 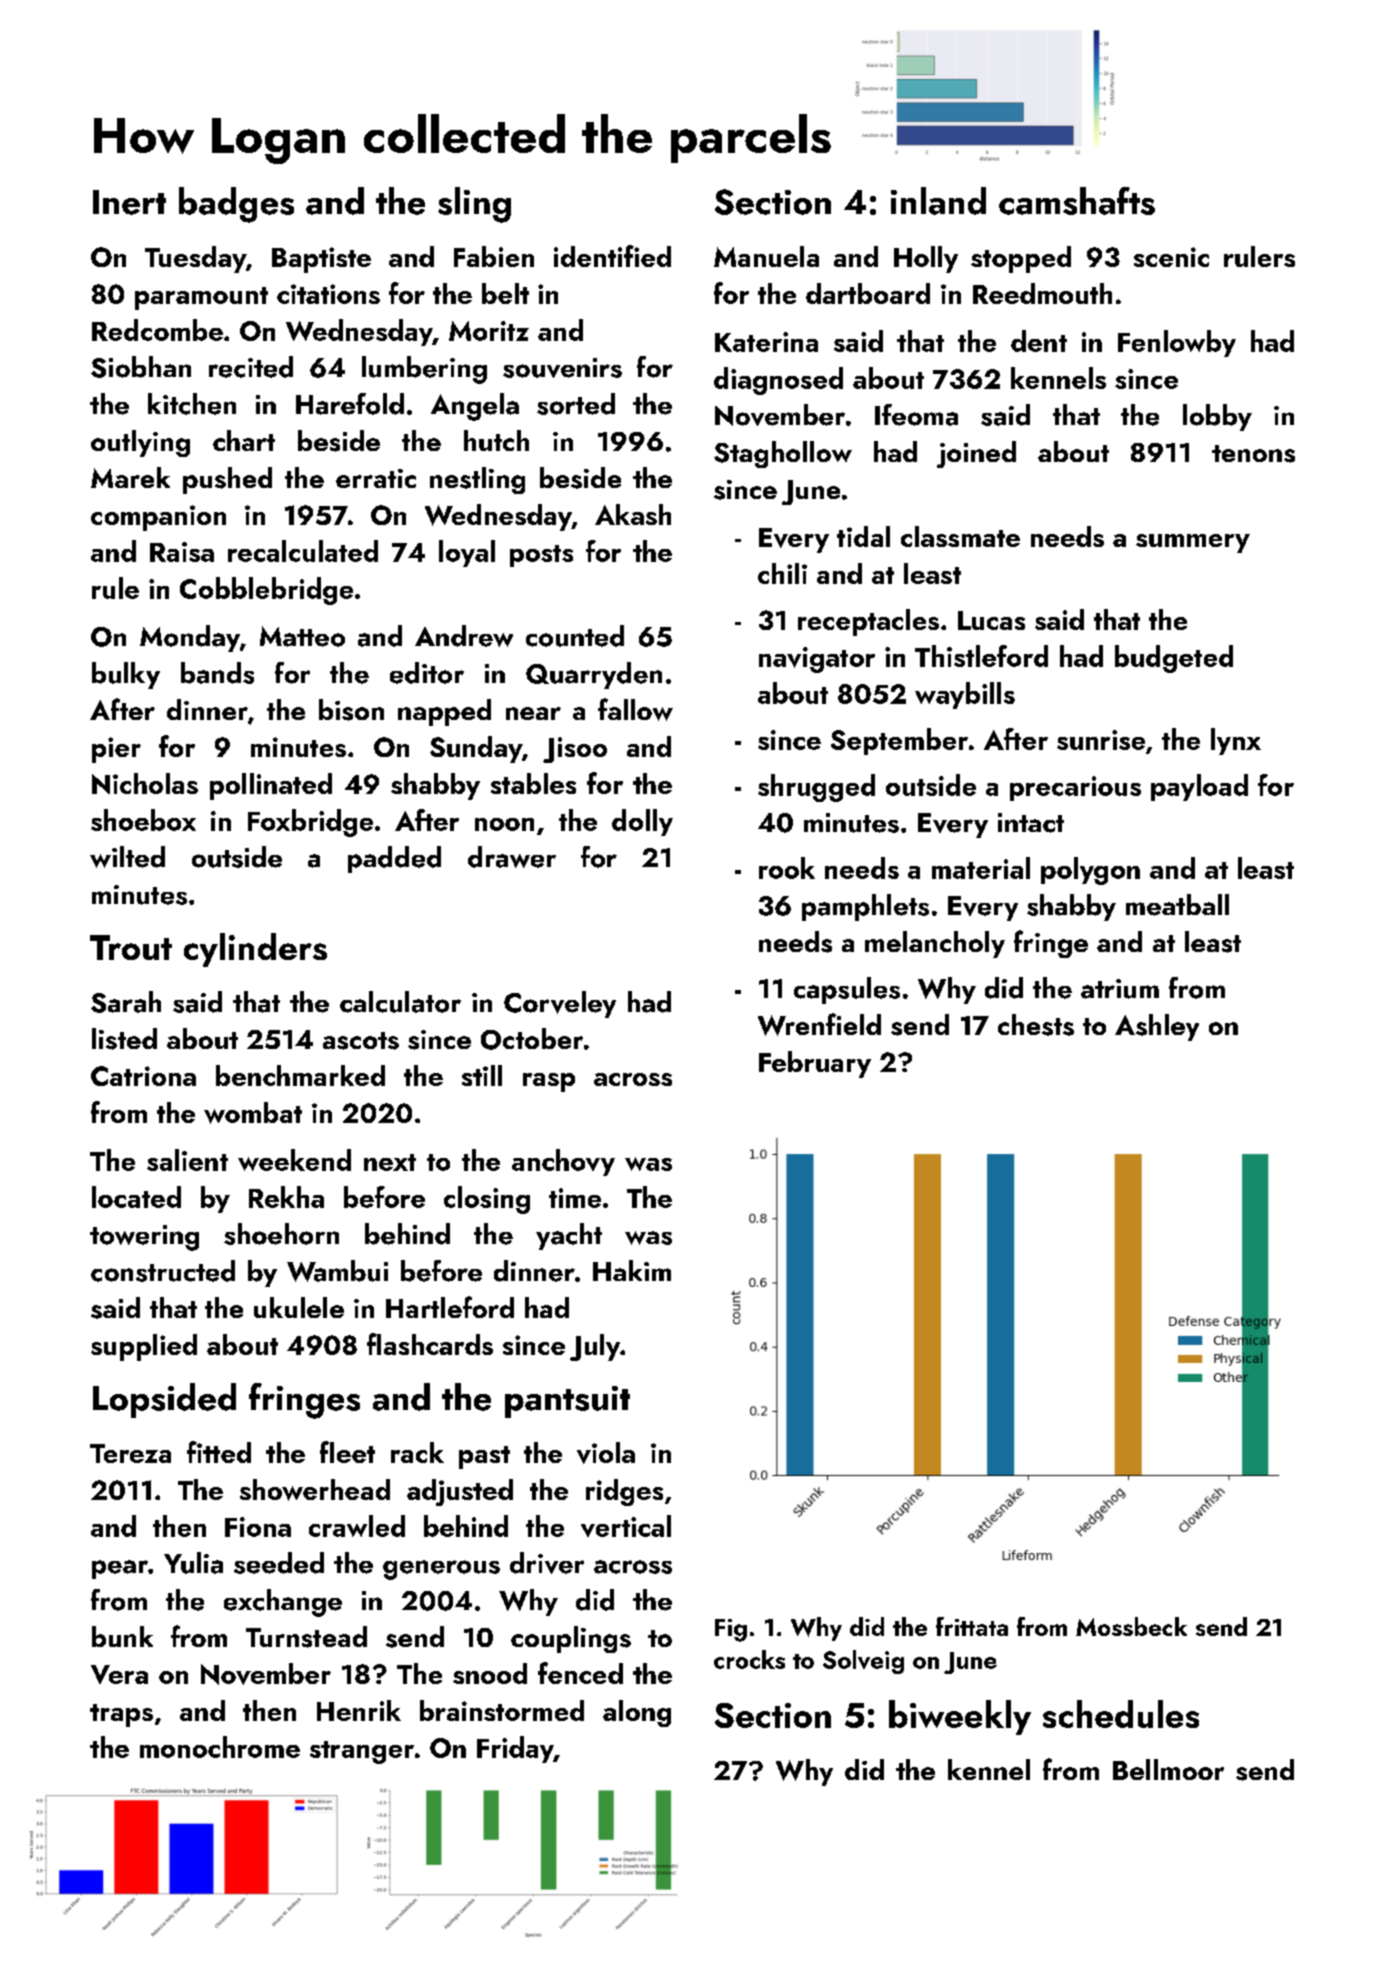 What do you see at coordinates (361, 1041) in the screenshot?
I see `ascots` at bounding box center [361, 1041].
